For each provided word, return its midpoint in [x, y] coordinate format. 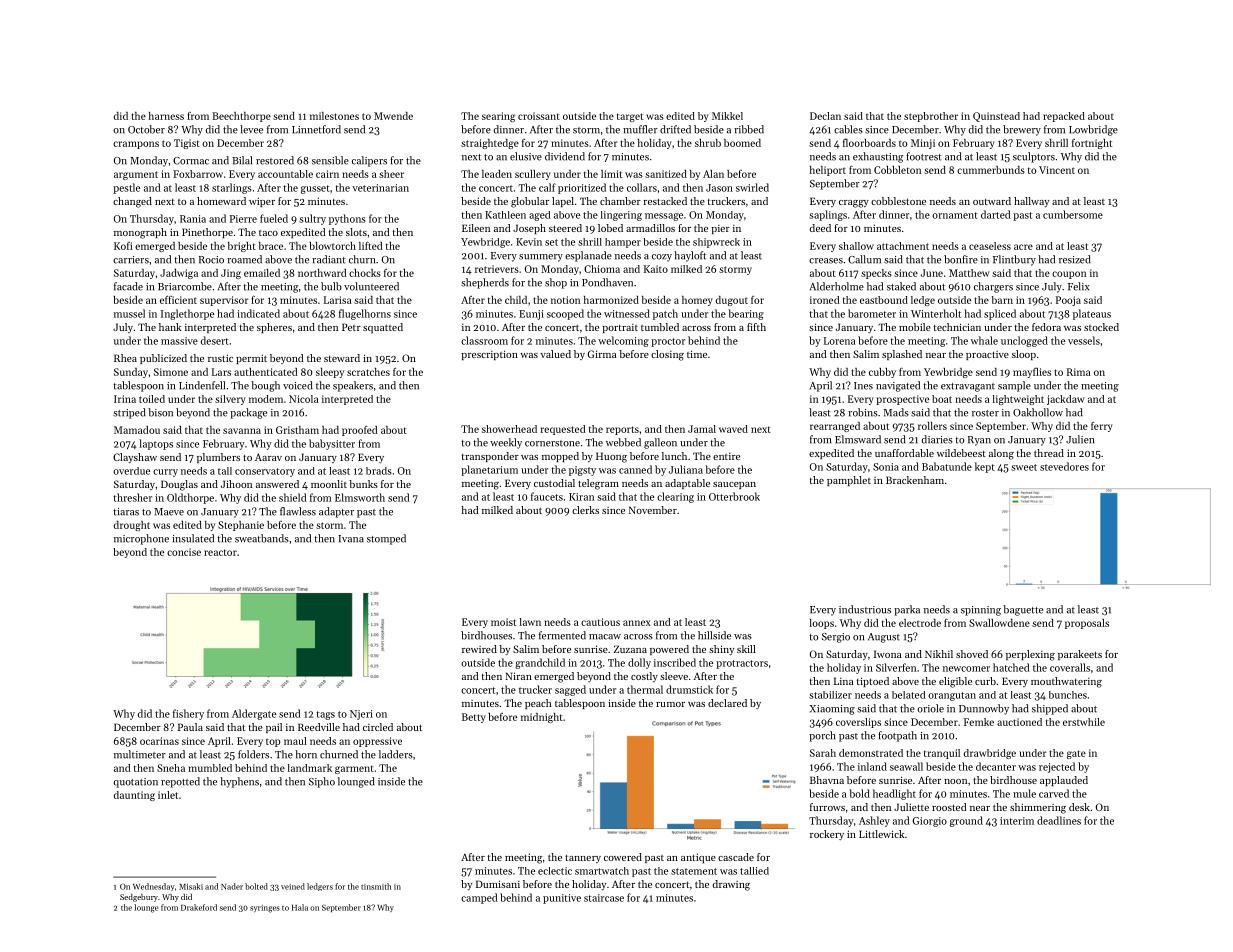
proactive [987, 355]
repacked [1064, 117]
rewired [479, 649]
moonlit [329, 484]
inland [872, 766]
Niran [518, 676]
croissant [539, 116]
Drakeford [199, 907]
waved [733, 429]
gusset [315, 189]
